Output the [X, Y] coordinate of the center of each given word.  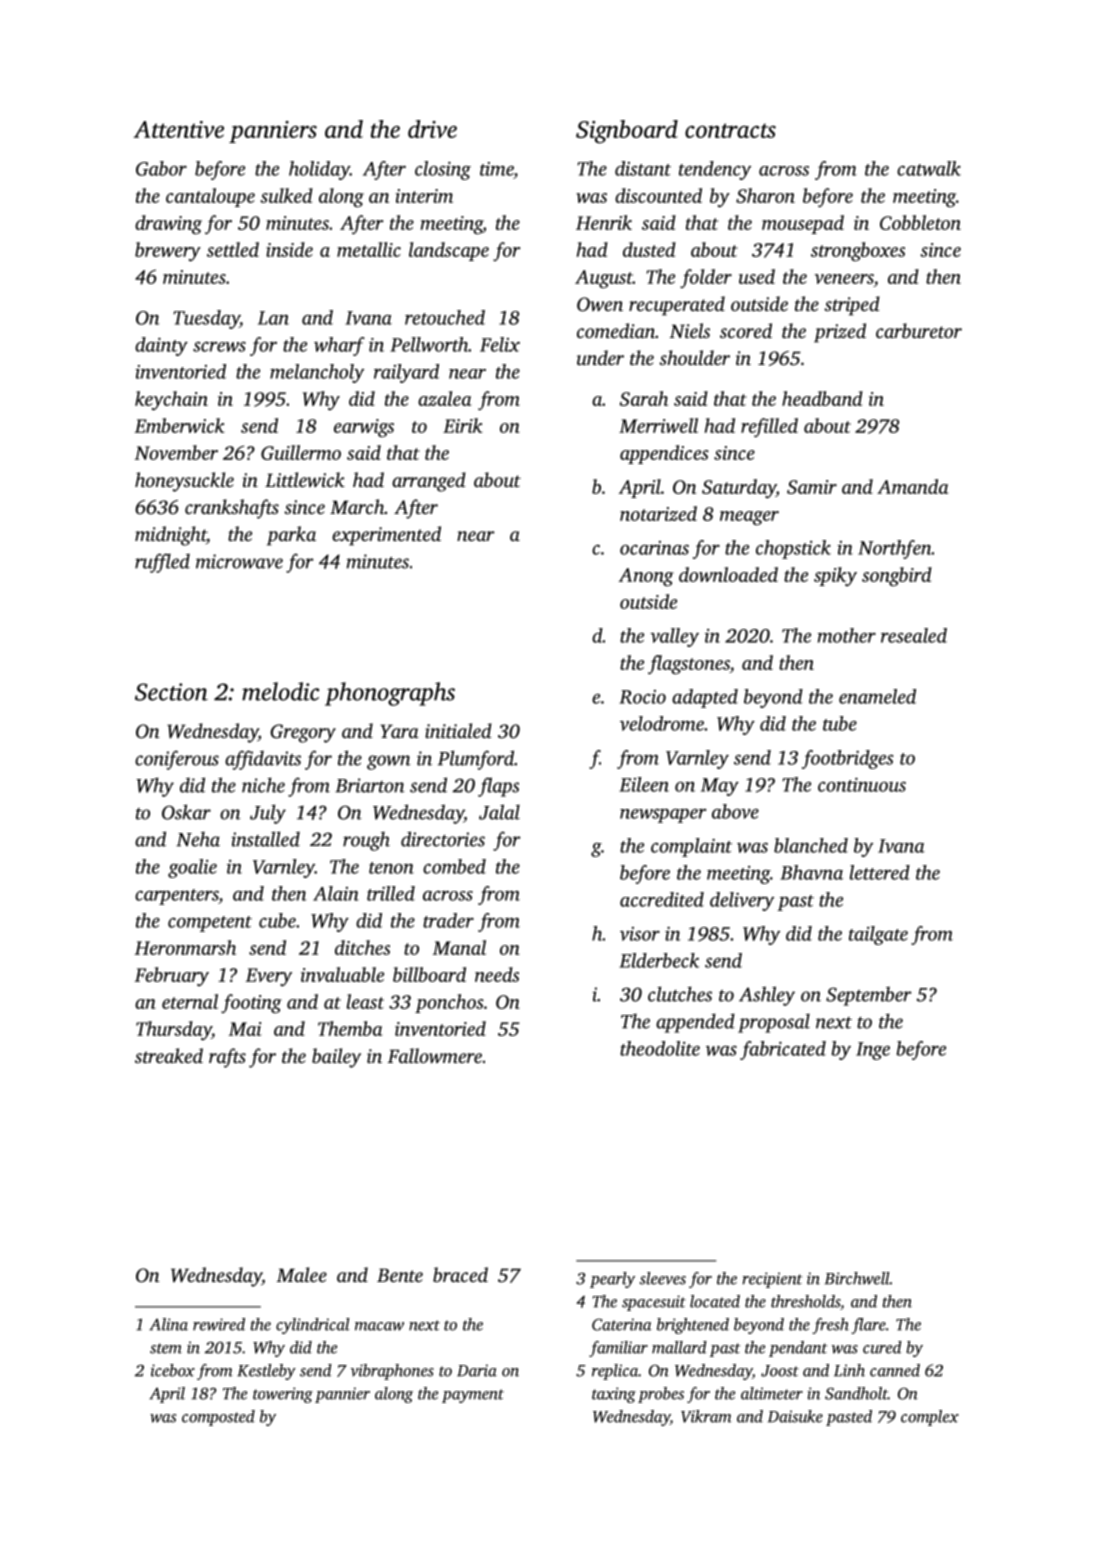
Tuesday [206, 319]
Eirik [462, 425]
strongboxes [858, 251]
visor [640, 934]
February [172, 976]
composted [218, 1418]
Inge [873, 1051]
